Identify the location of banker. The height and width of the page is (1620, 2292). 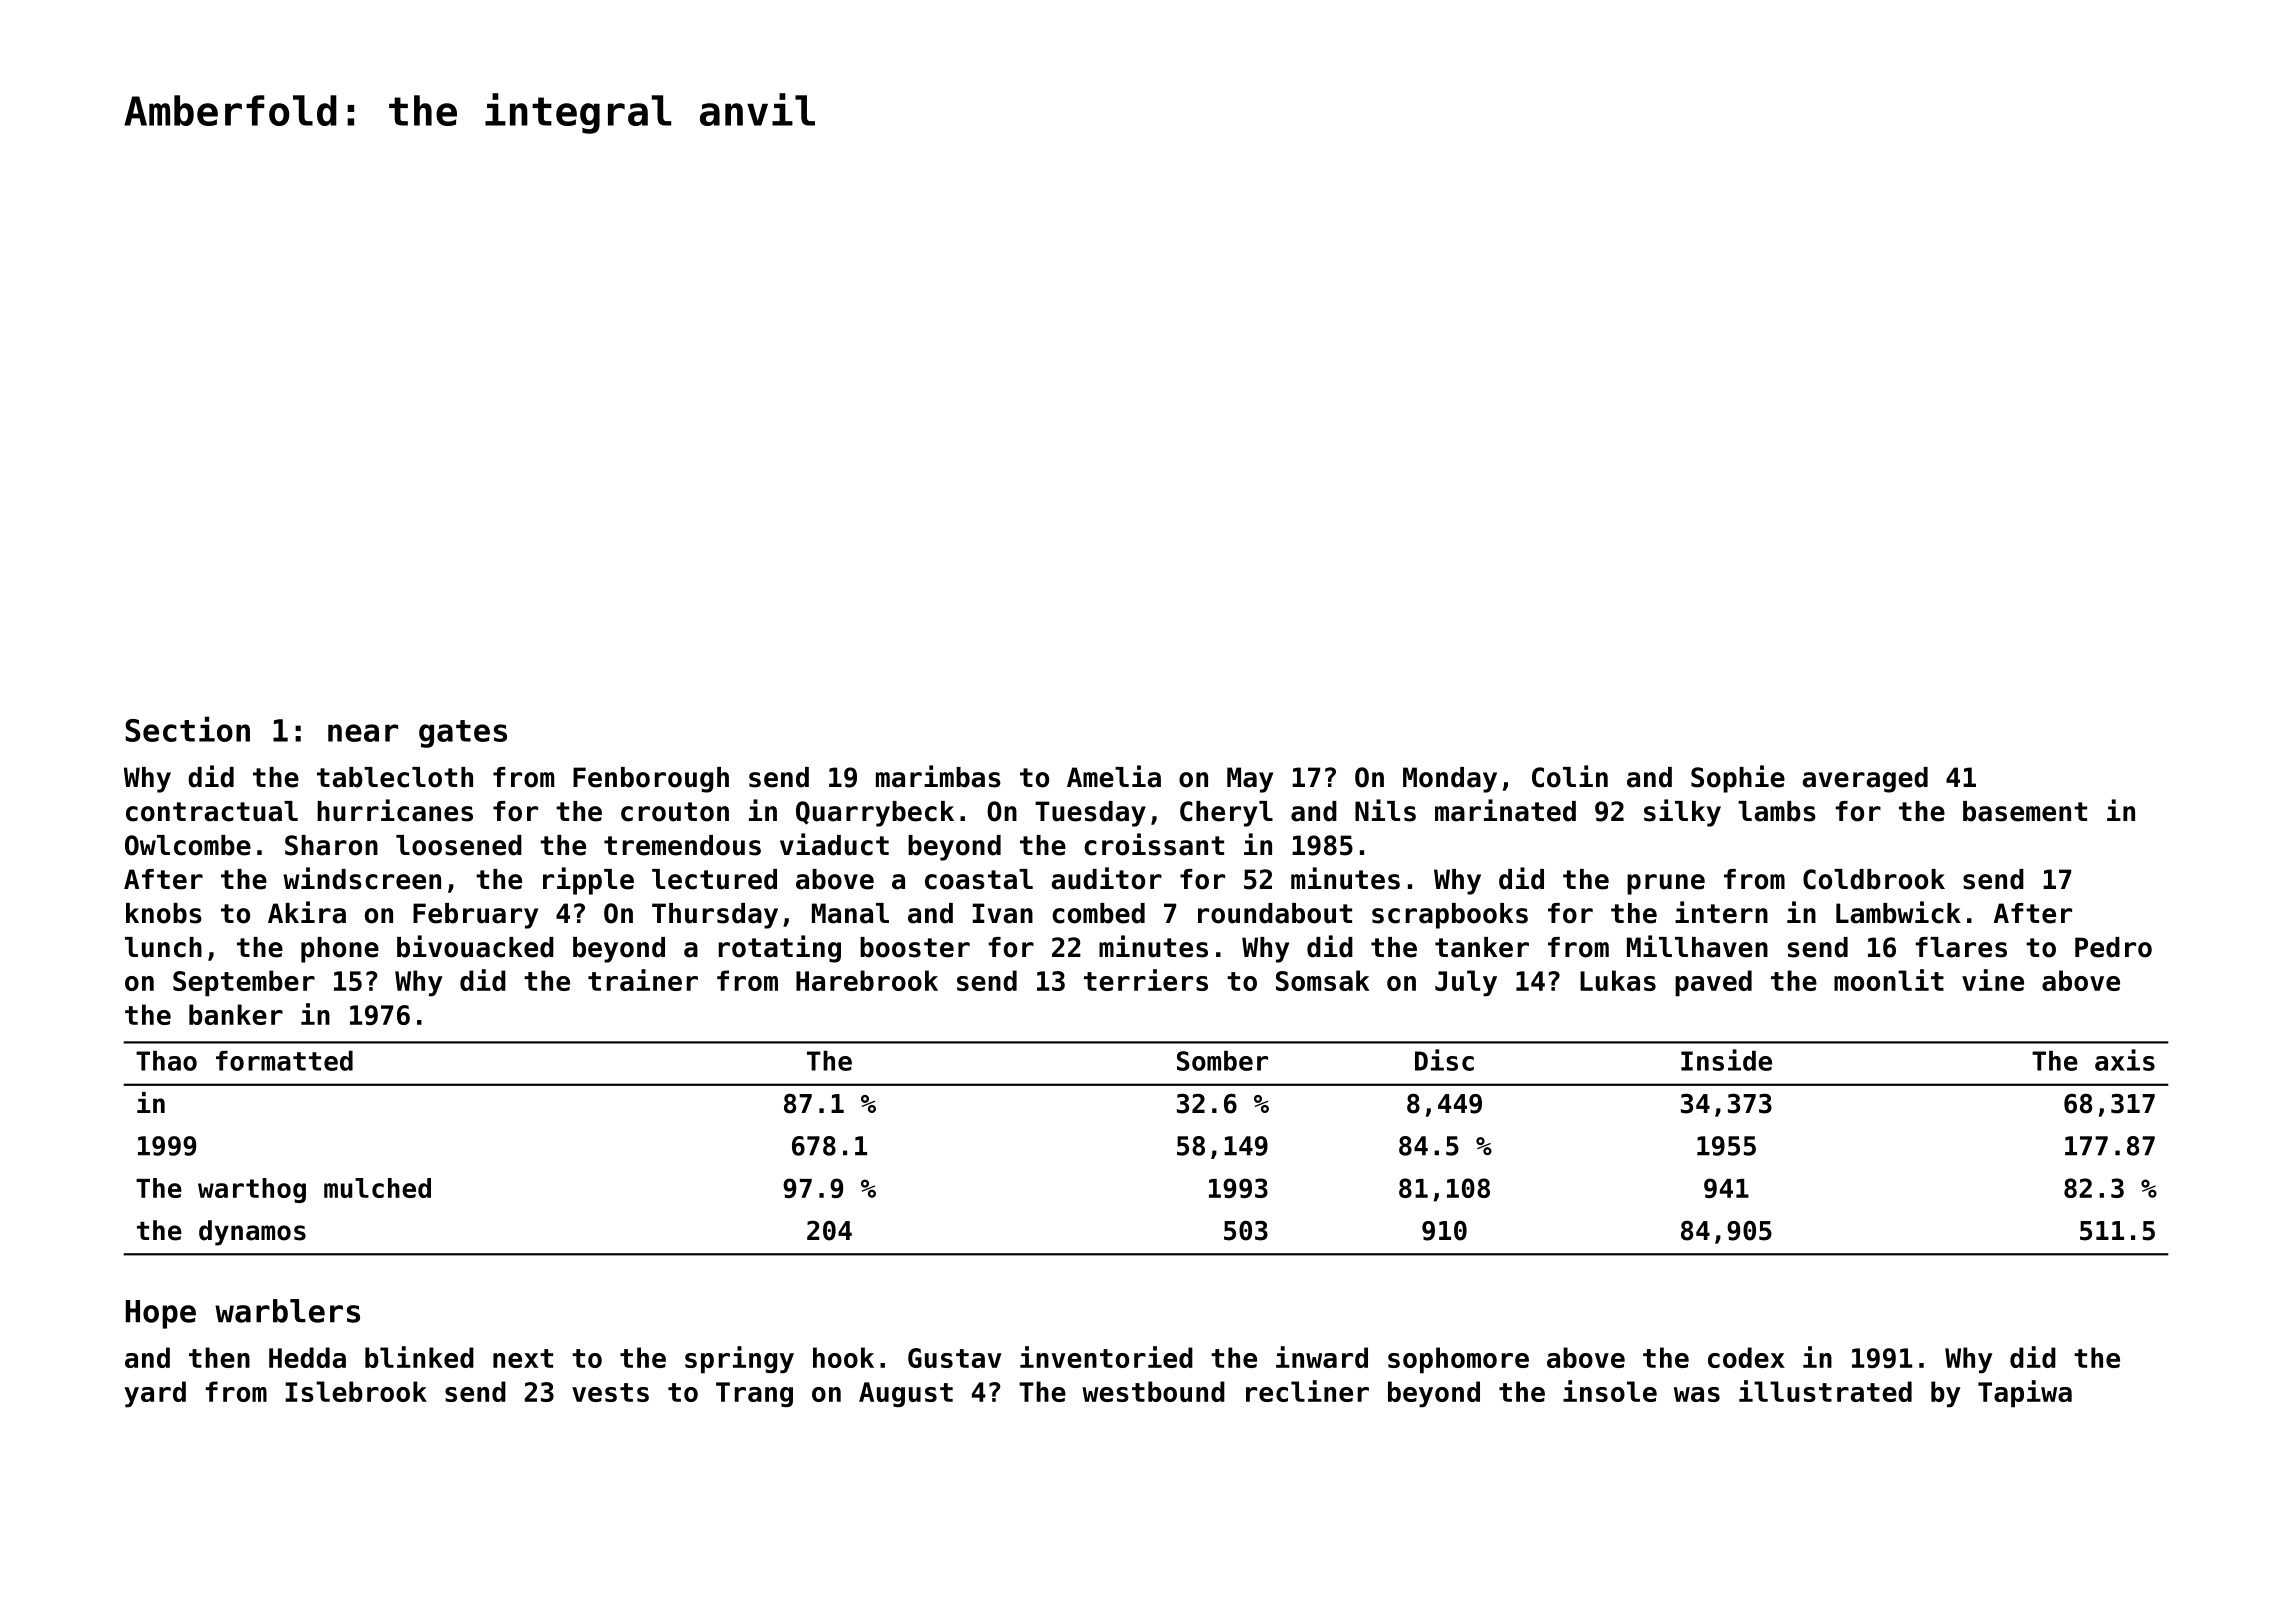
(236, 1014).
